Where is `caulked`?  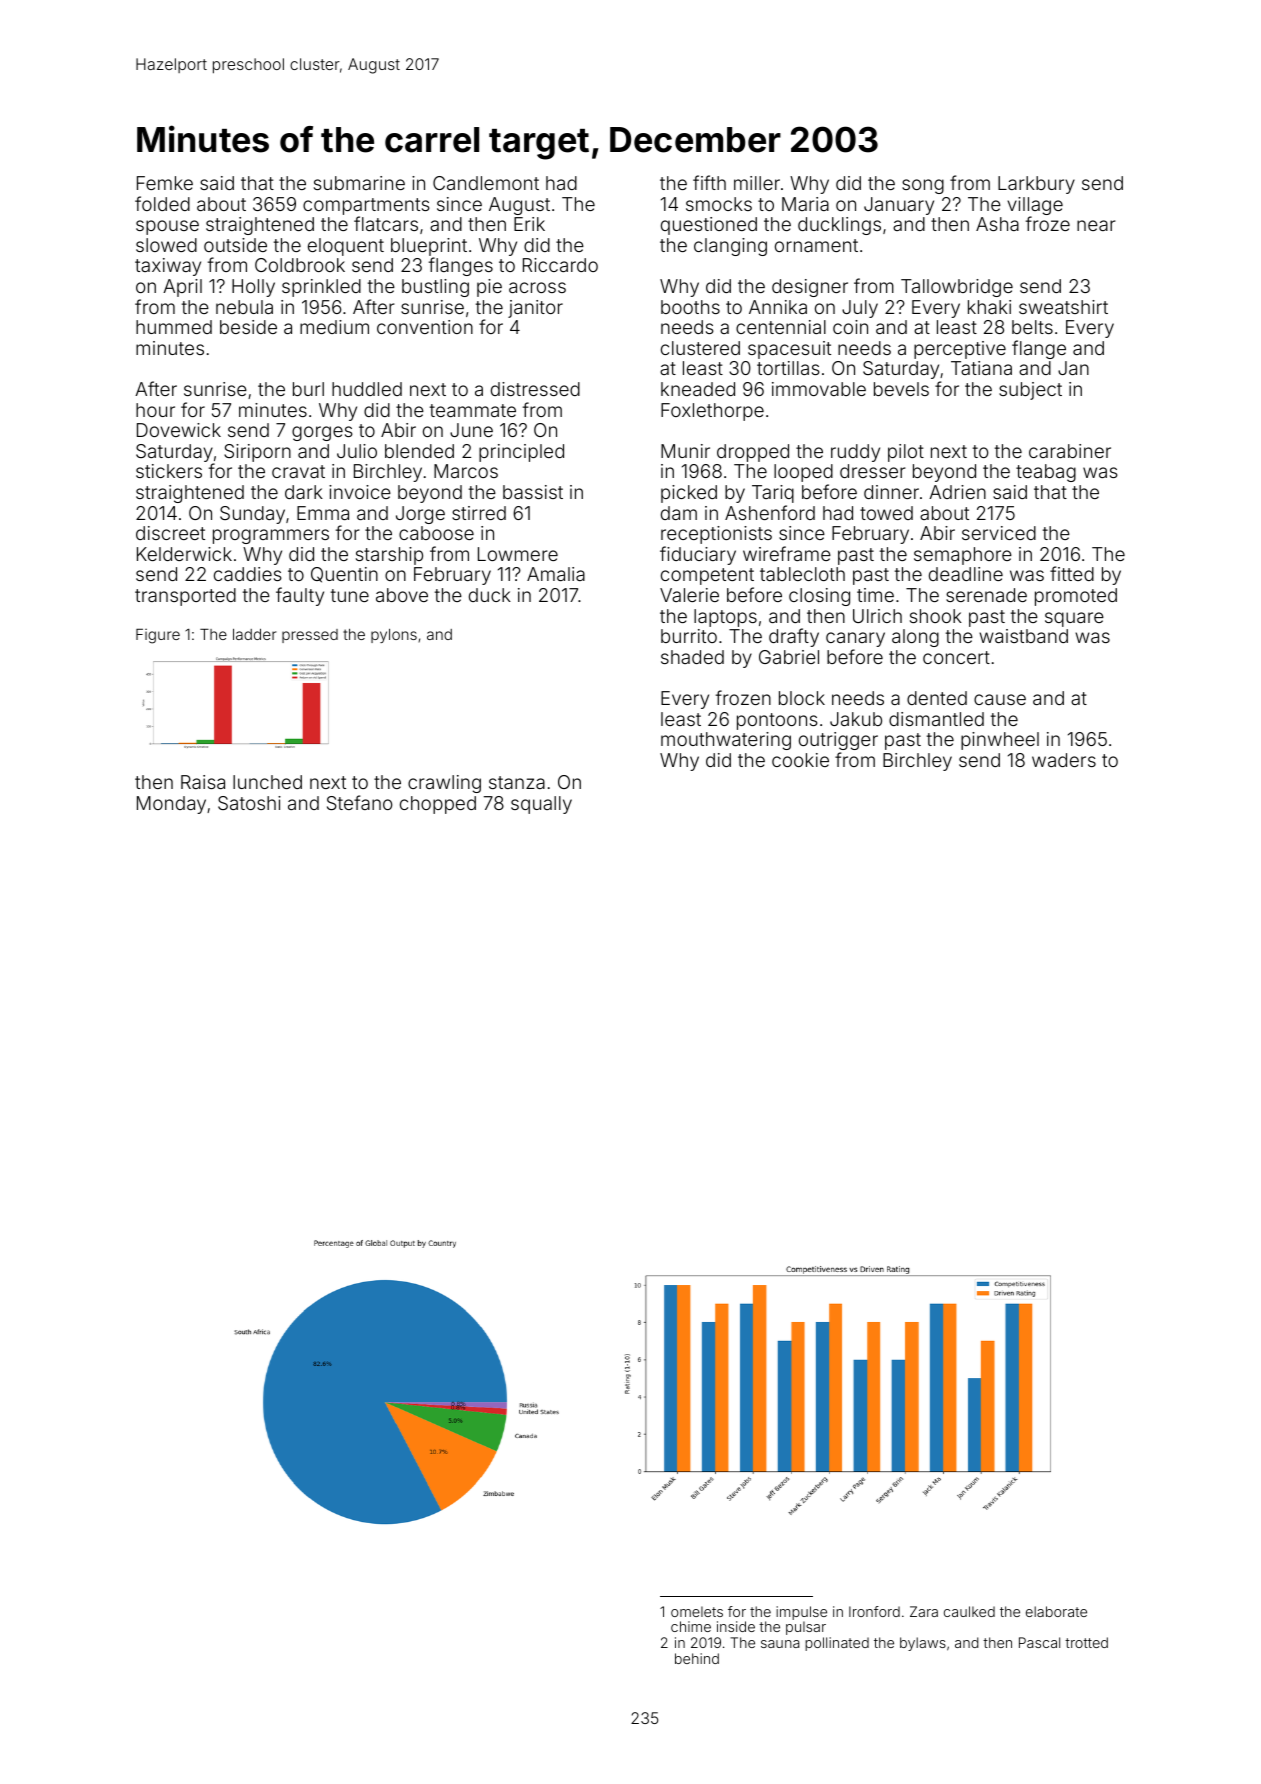 caulked is located at coordinates (969, 1611).
